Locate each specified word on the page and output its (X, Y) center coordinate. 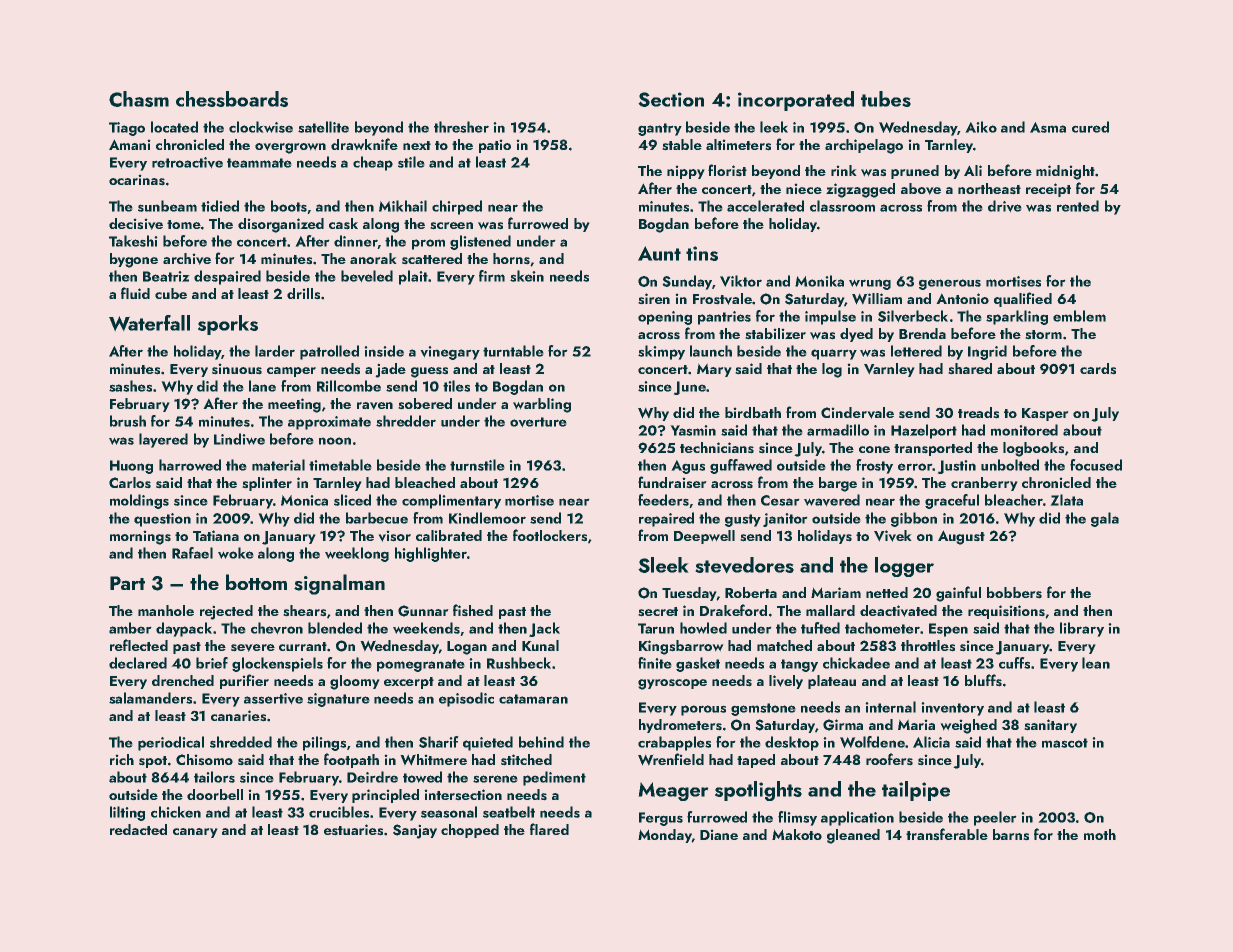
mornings (140, 538)
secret (658, 611)
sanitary (1051, 726)
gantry (660, 129)
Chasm (139, 99)
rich (122, 759)
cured (1090, 127)
